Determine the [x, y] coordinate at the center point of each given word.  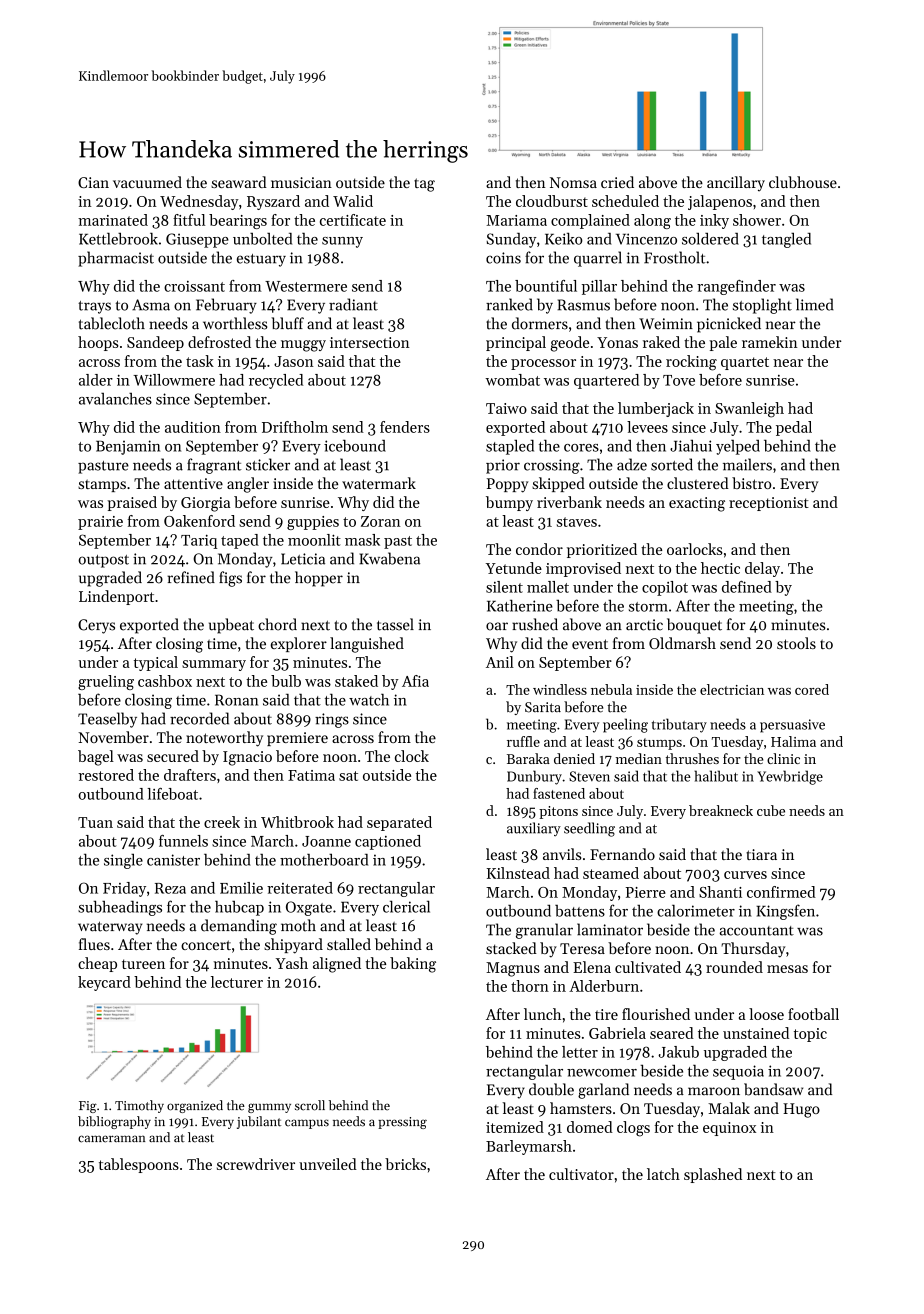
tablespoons [139, 1165]
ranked [509, 304]
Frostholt [675, 257]
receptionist [769, 504]
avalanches [115, 399]
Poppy [507, 485]
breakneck [721, 810]
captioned [388, 842]
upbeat [231, 626]
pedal [794, 428]
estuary [261, 260]
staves [577, 522]
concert [206, 945]
